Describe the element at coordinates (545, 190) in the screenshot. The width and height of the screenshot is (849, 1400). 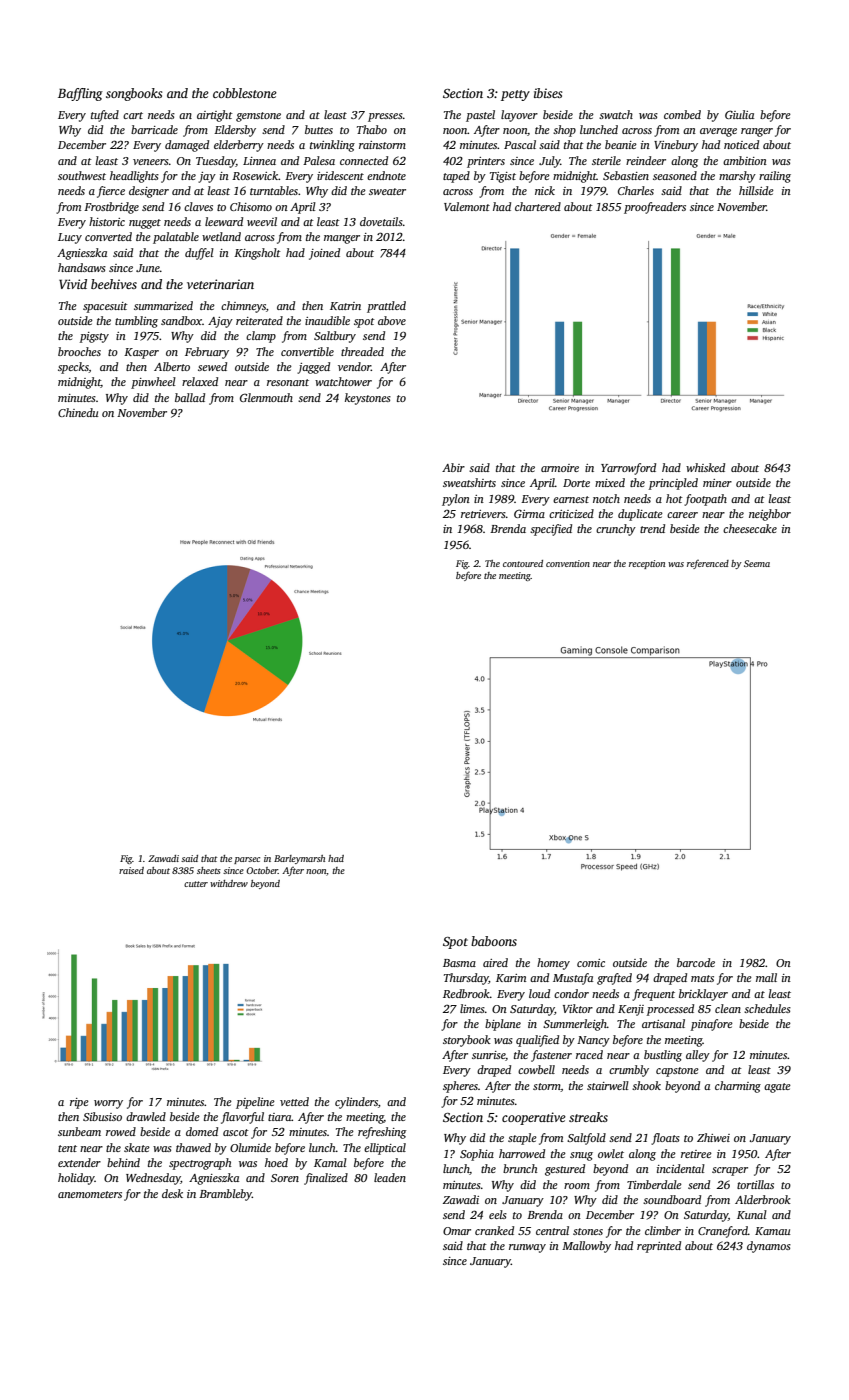
I see `nick` at that location.
